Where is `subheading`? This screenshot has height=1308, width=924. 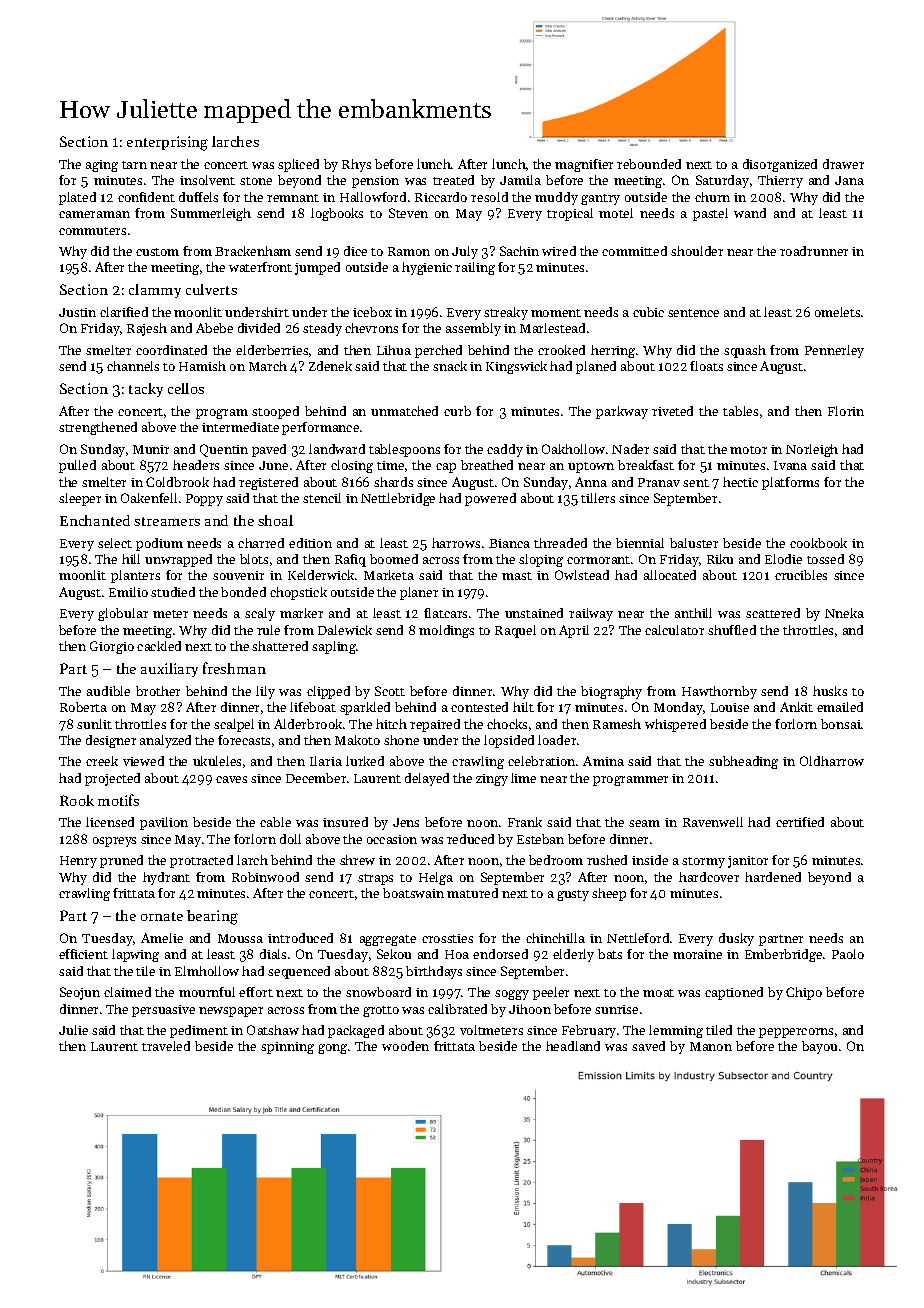
subheading is located at coordinates (743, 762).
